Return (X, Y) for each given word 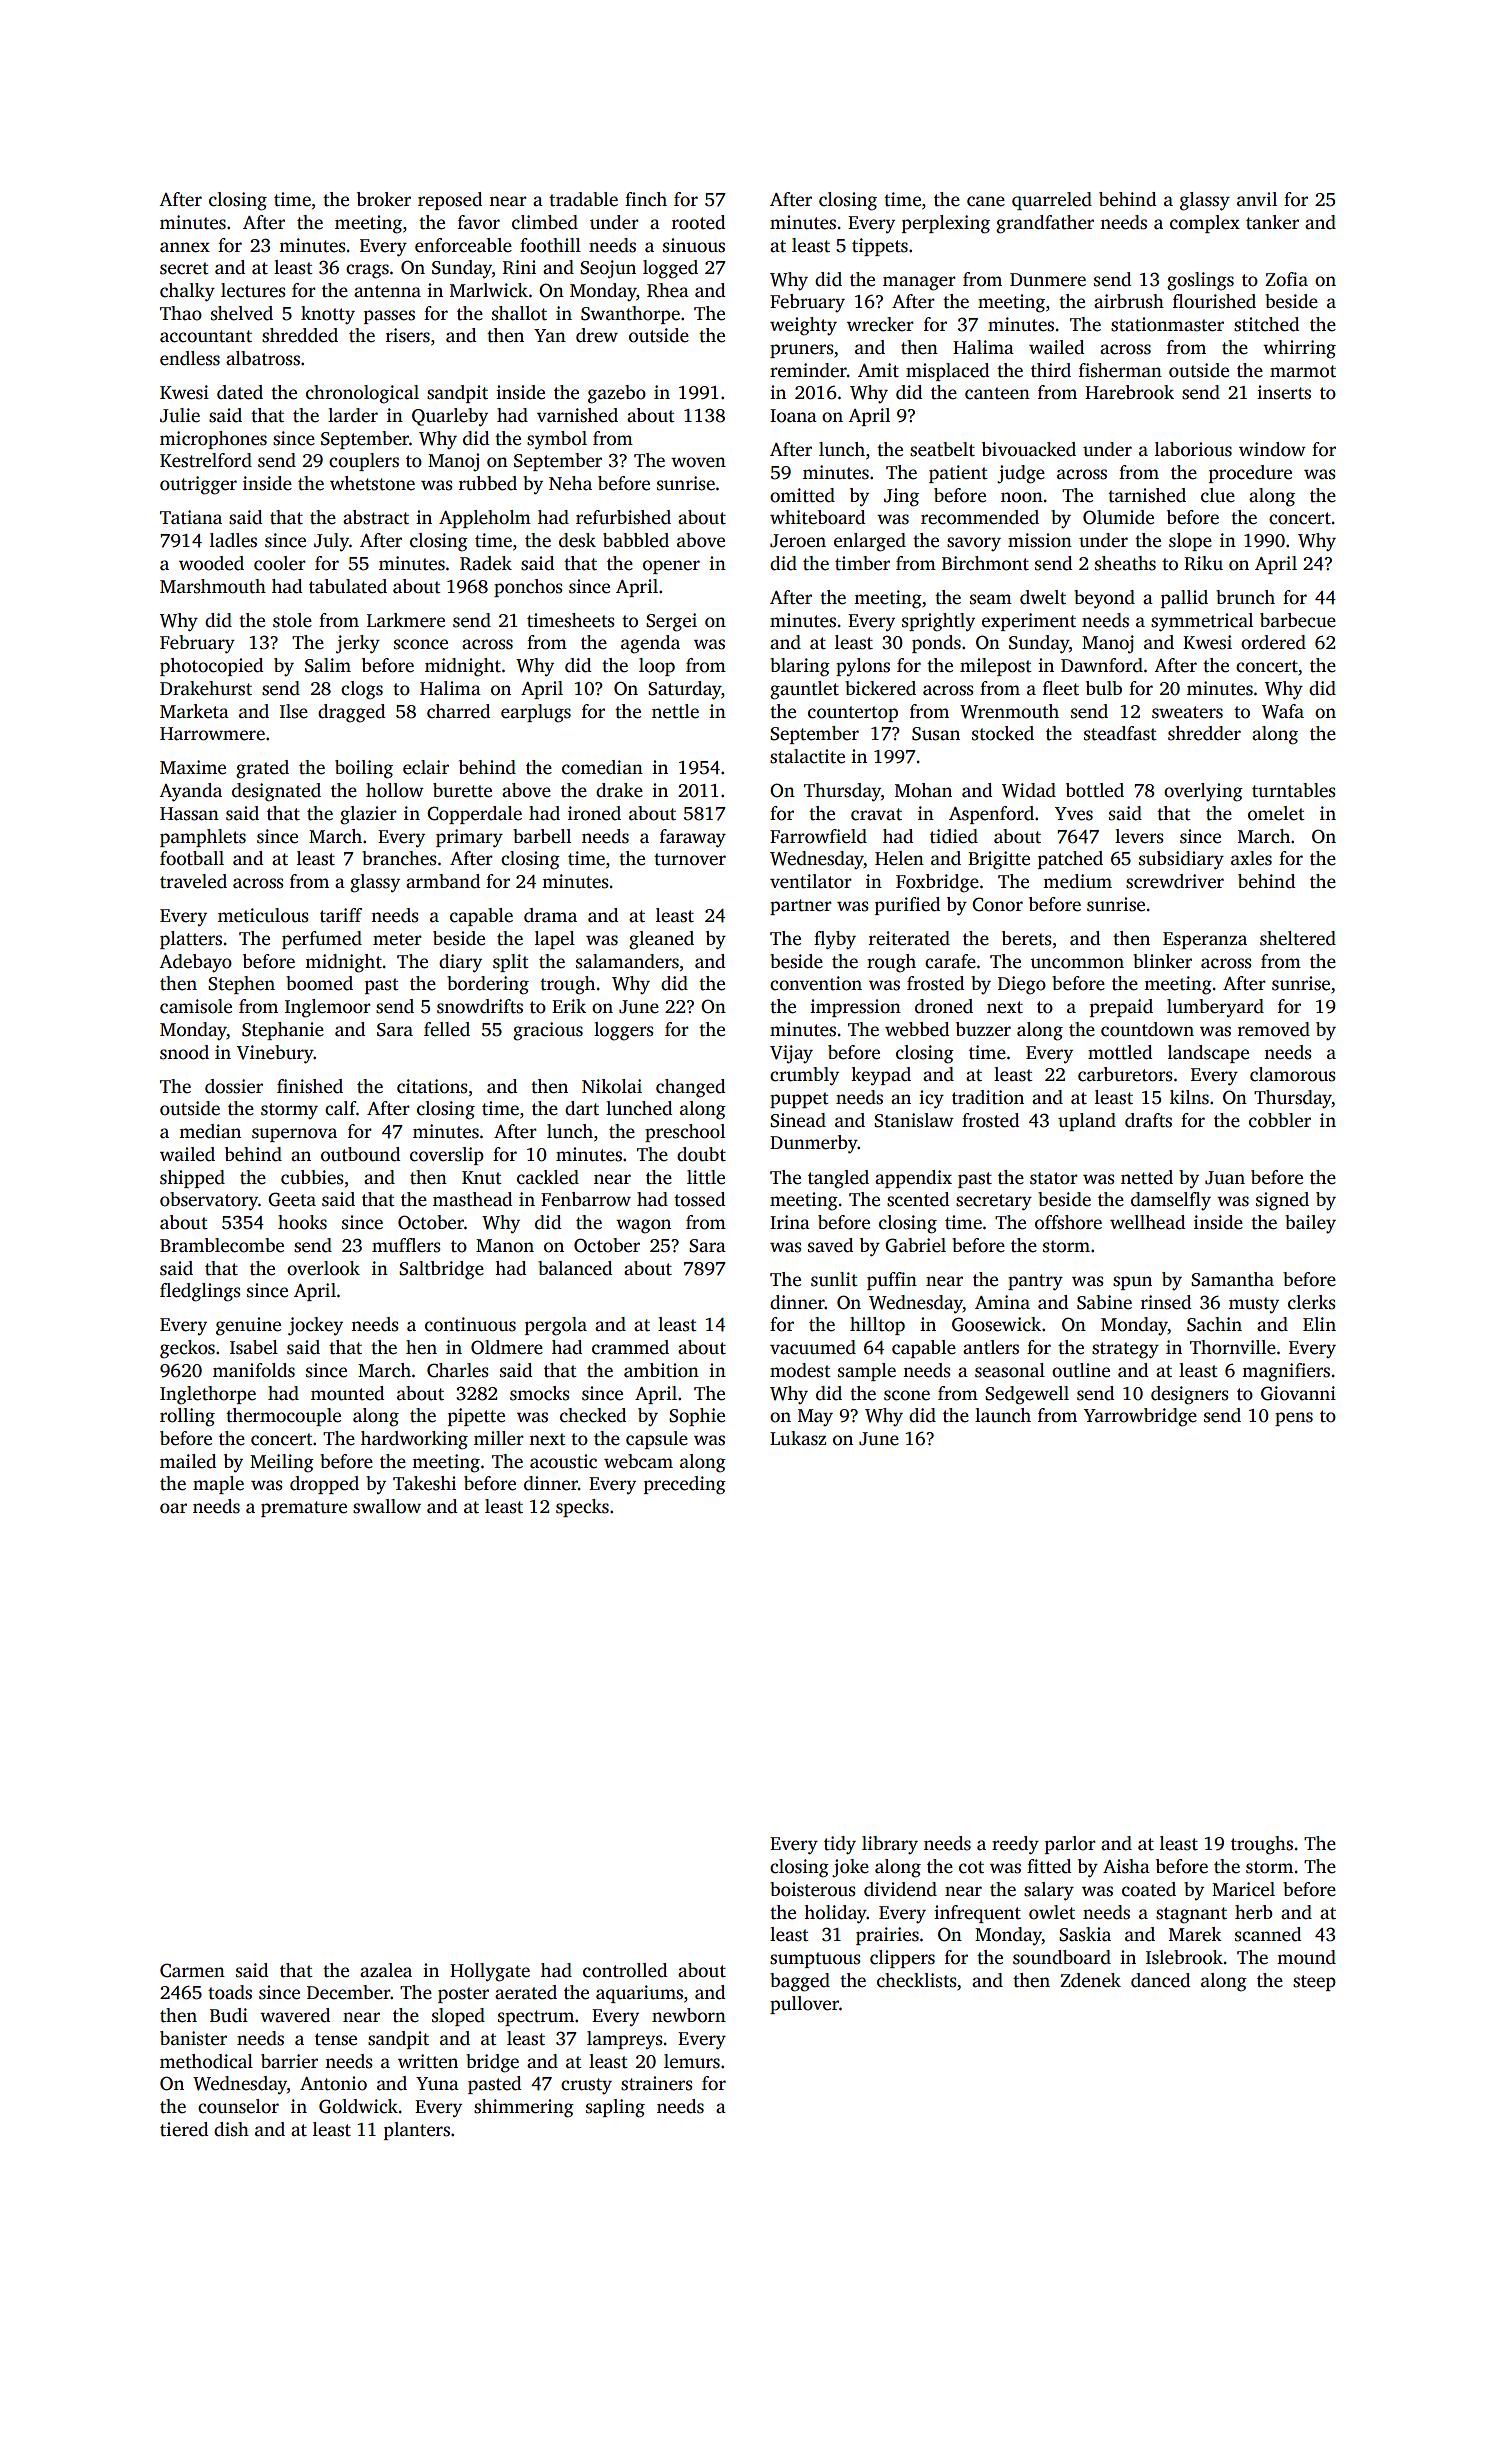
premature (304, 1509)
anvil (1257, 199)
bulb (1104, 688)
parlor (1070, 1845)
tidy (840, 1845)
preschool (685, 1133)
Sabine (1104, 1302)
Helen (899, 858)
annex (185, 247)
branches (399, 858)
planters (417, 2131)
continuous (470, 1324)
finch (646, 199)
